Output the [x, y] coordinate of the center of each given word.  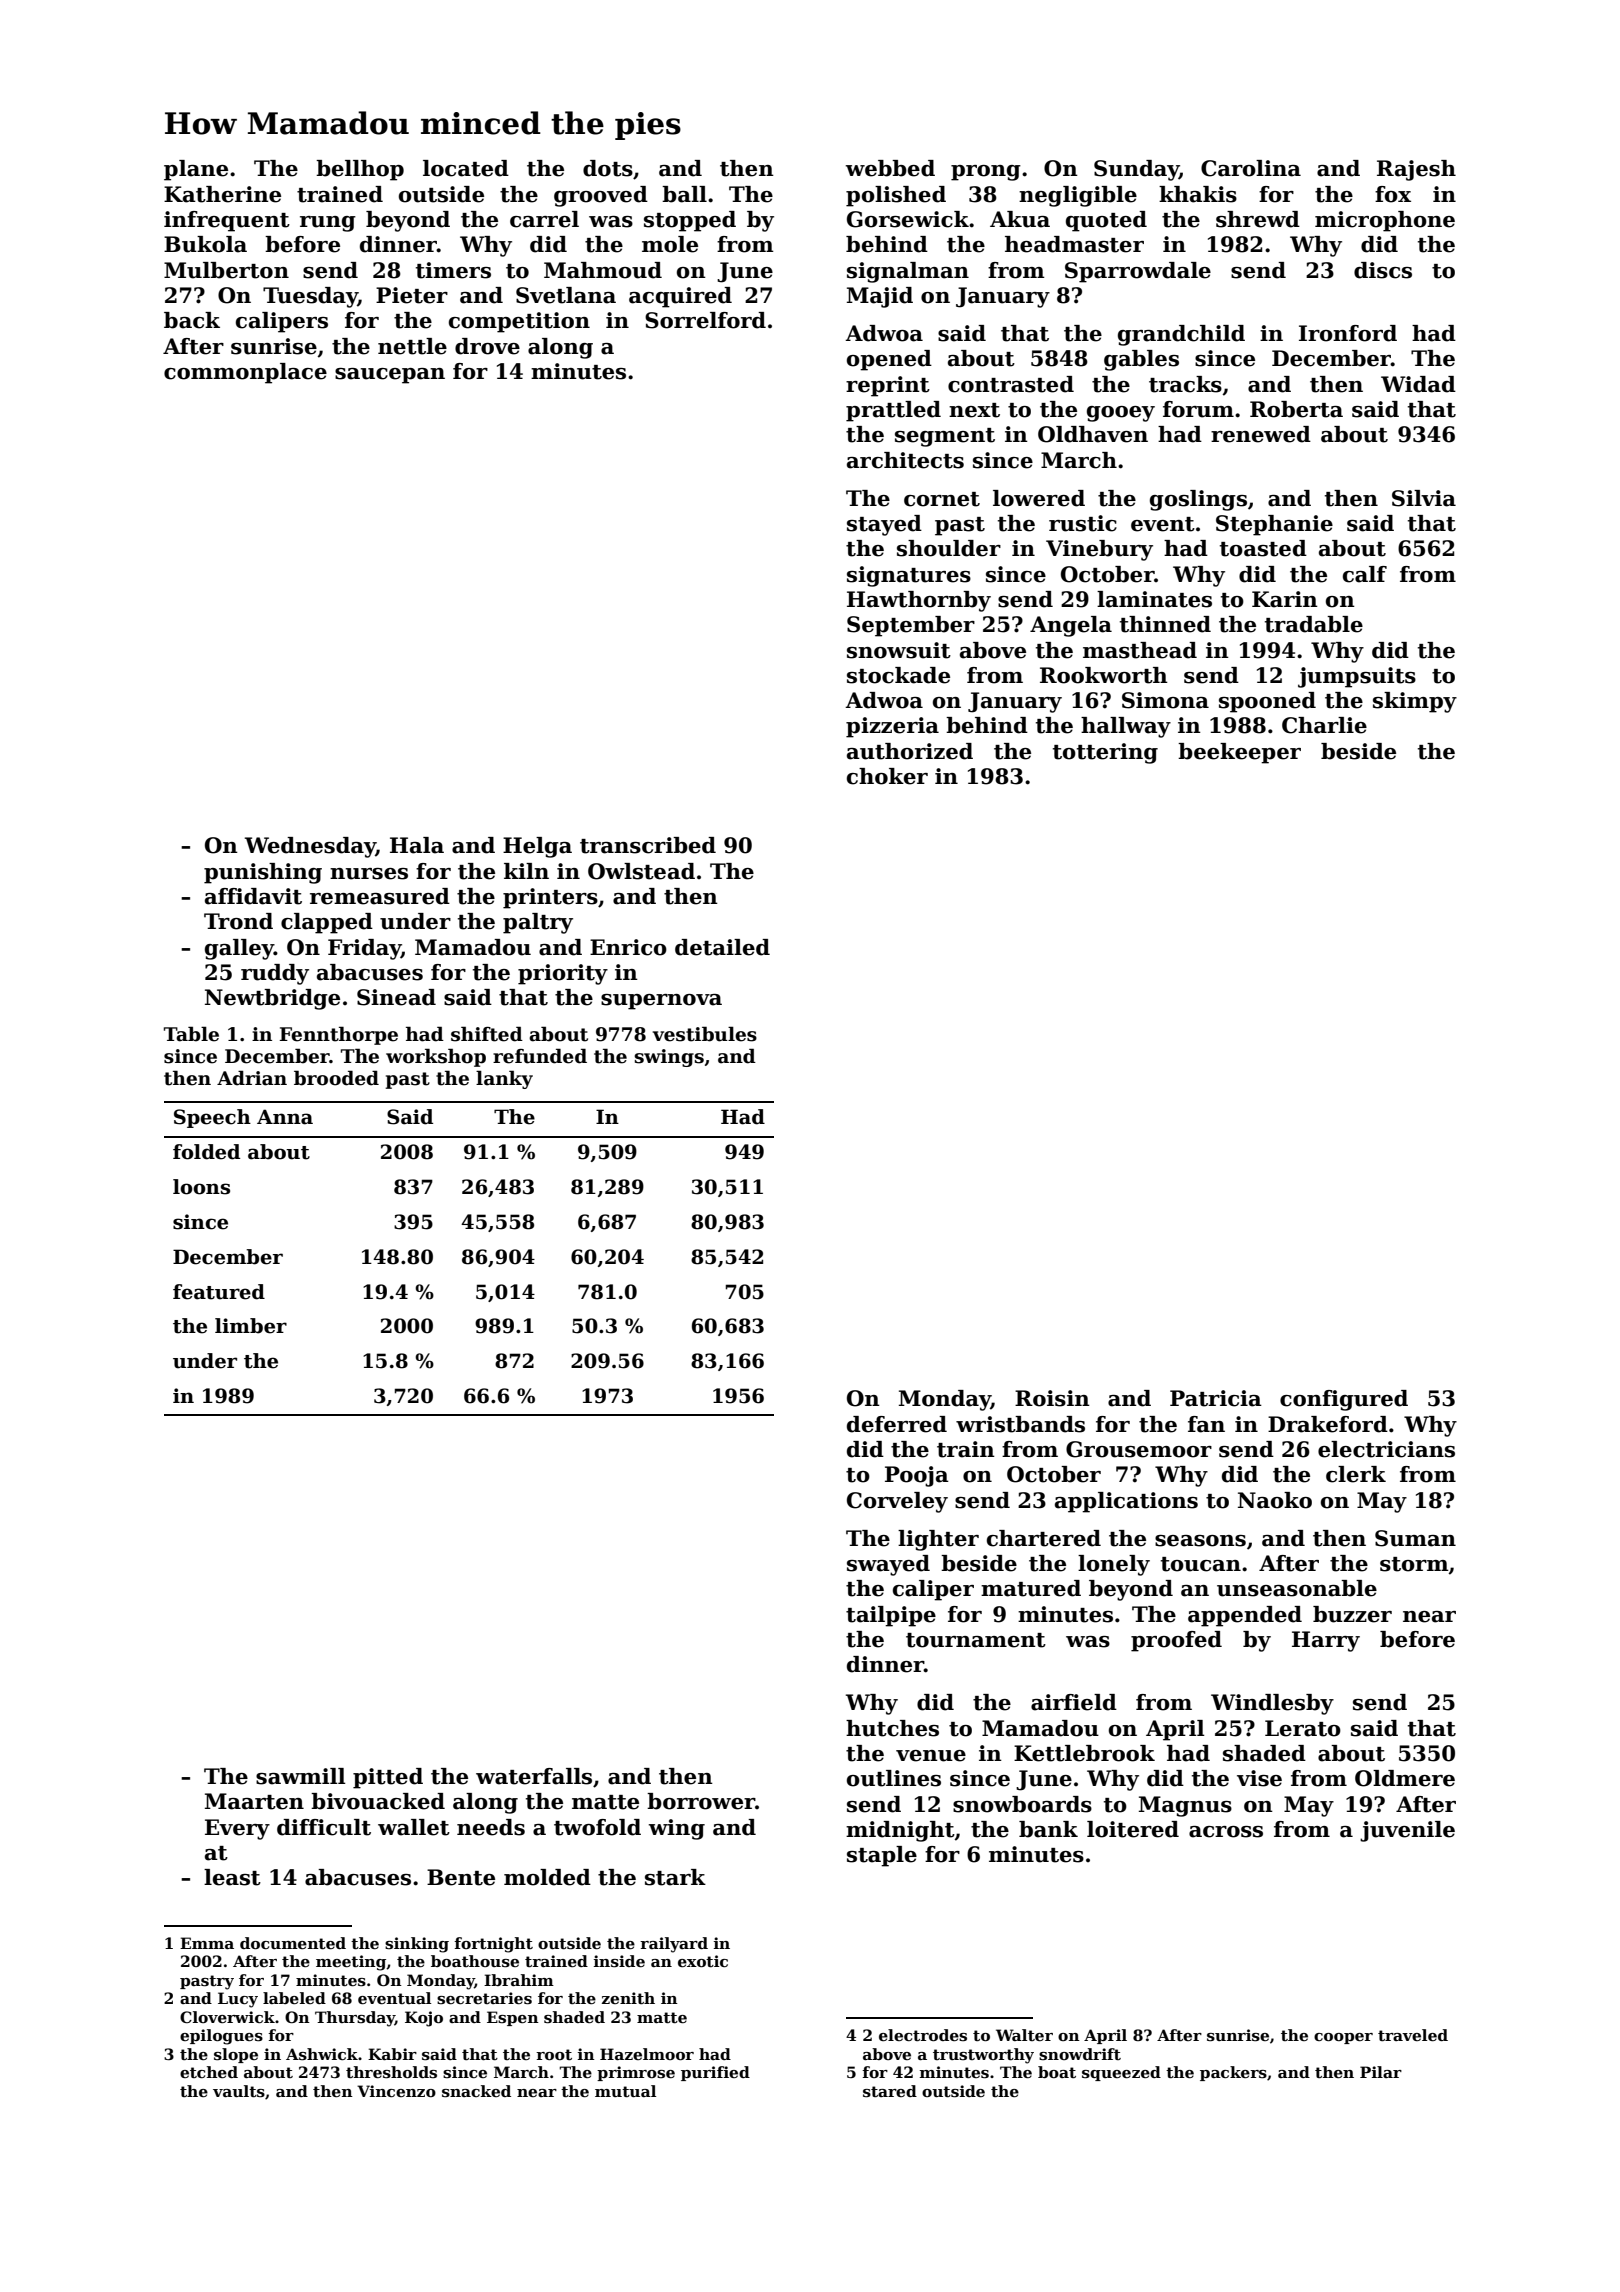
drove [487, 346]
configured [1344, 1400]
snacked [476, 2091]
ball [684, 194]
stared [890, 2091]
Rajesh [1416, 170]
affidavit [253, 896]
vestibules [705, 1034]
